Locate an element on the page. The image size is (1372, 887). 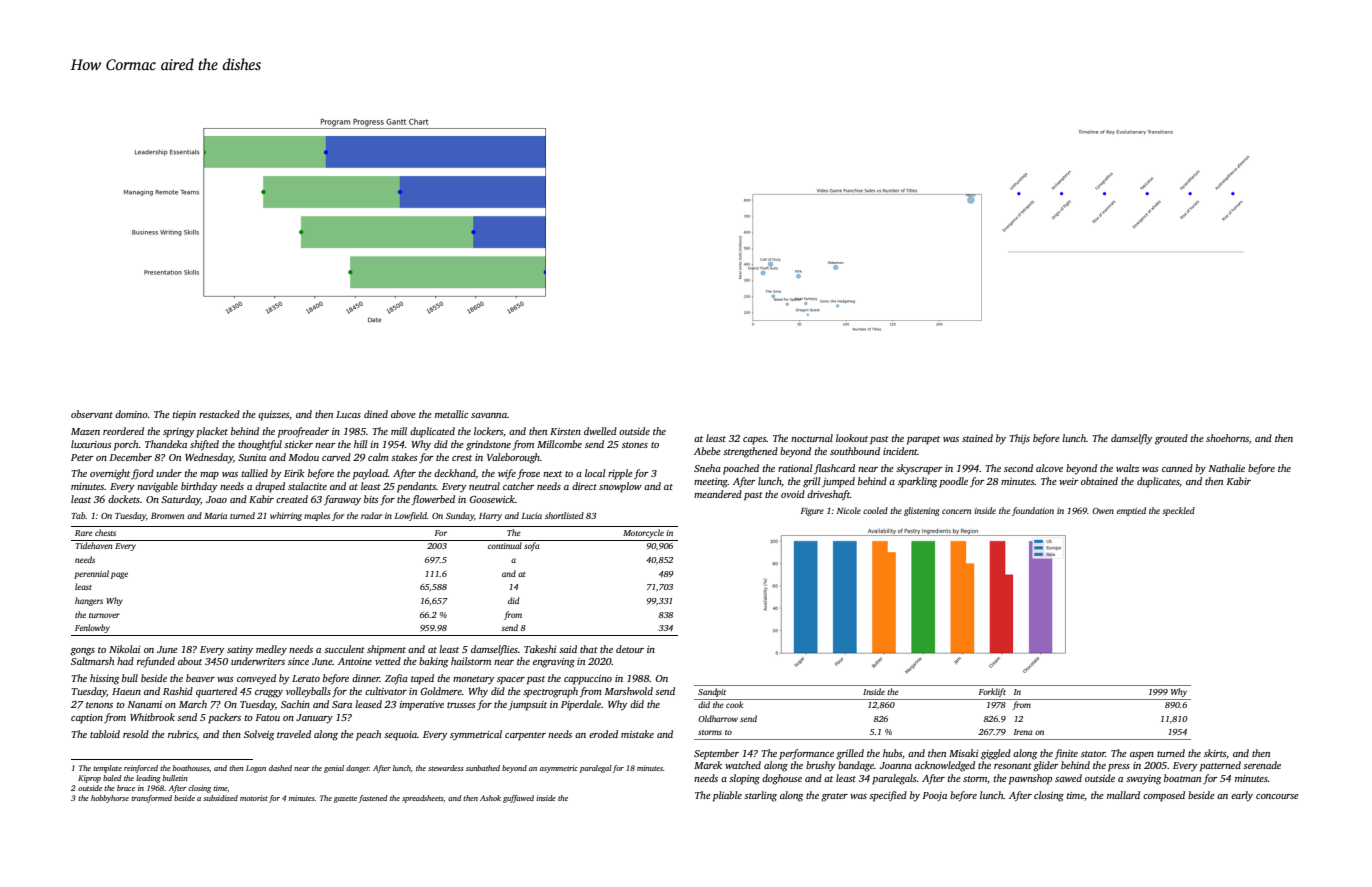
speckled is located at coordinates (1178, 511).
